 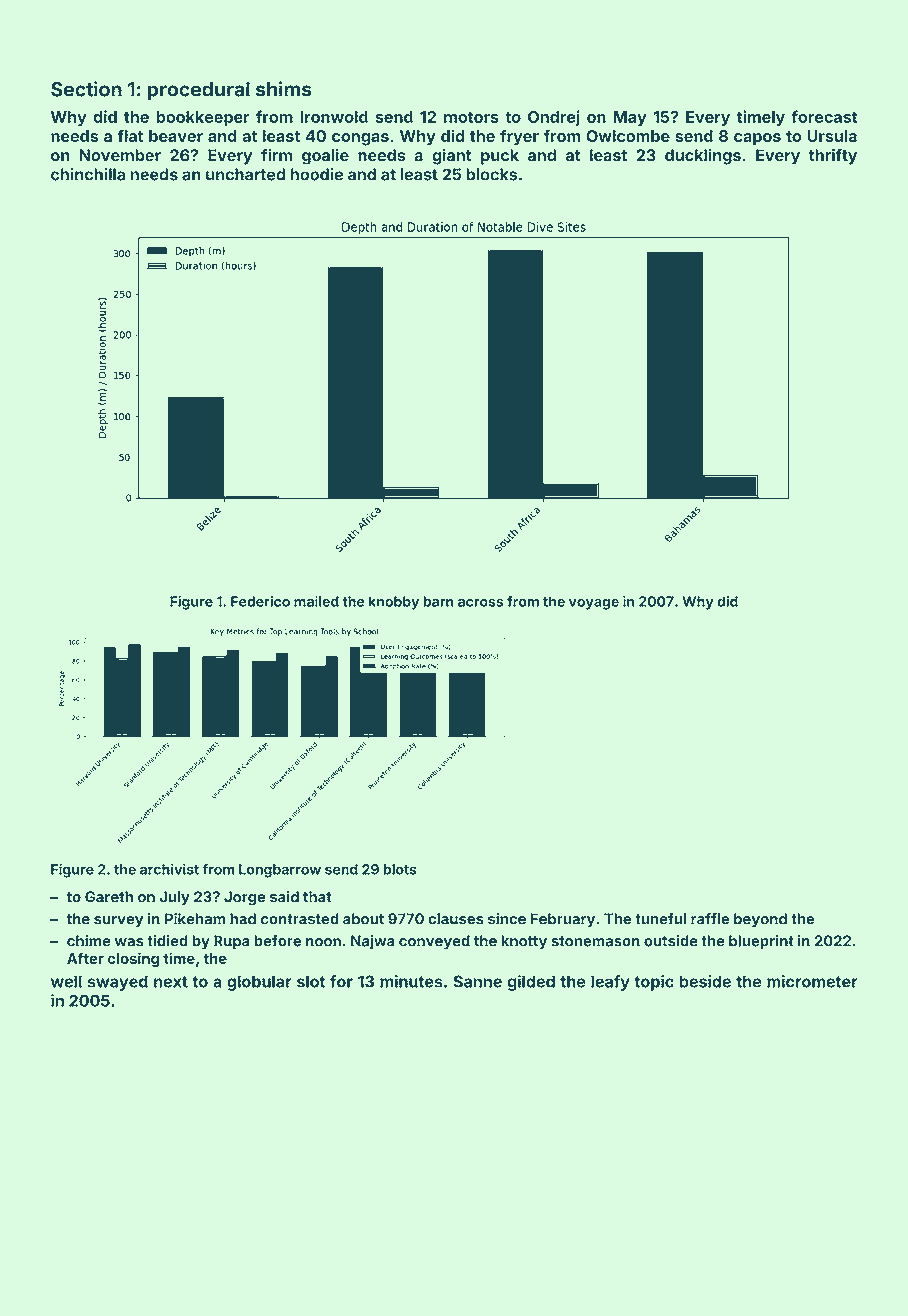 I want to click on forecast, so click(x=824, y=116).
